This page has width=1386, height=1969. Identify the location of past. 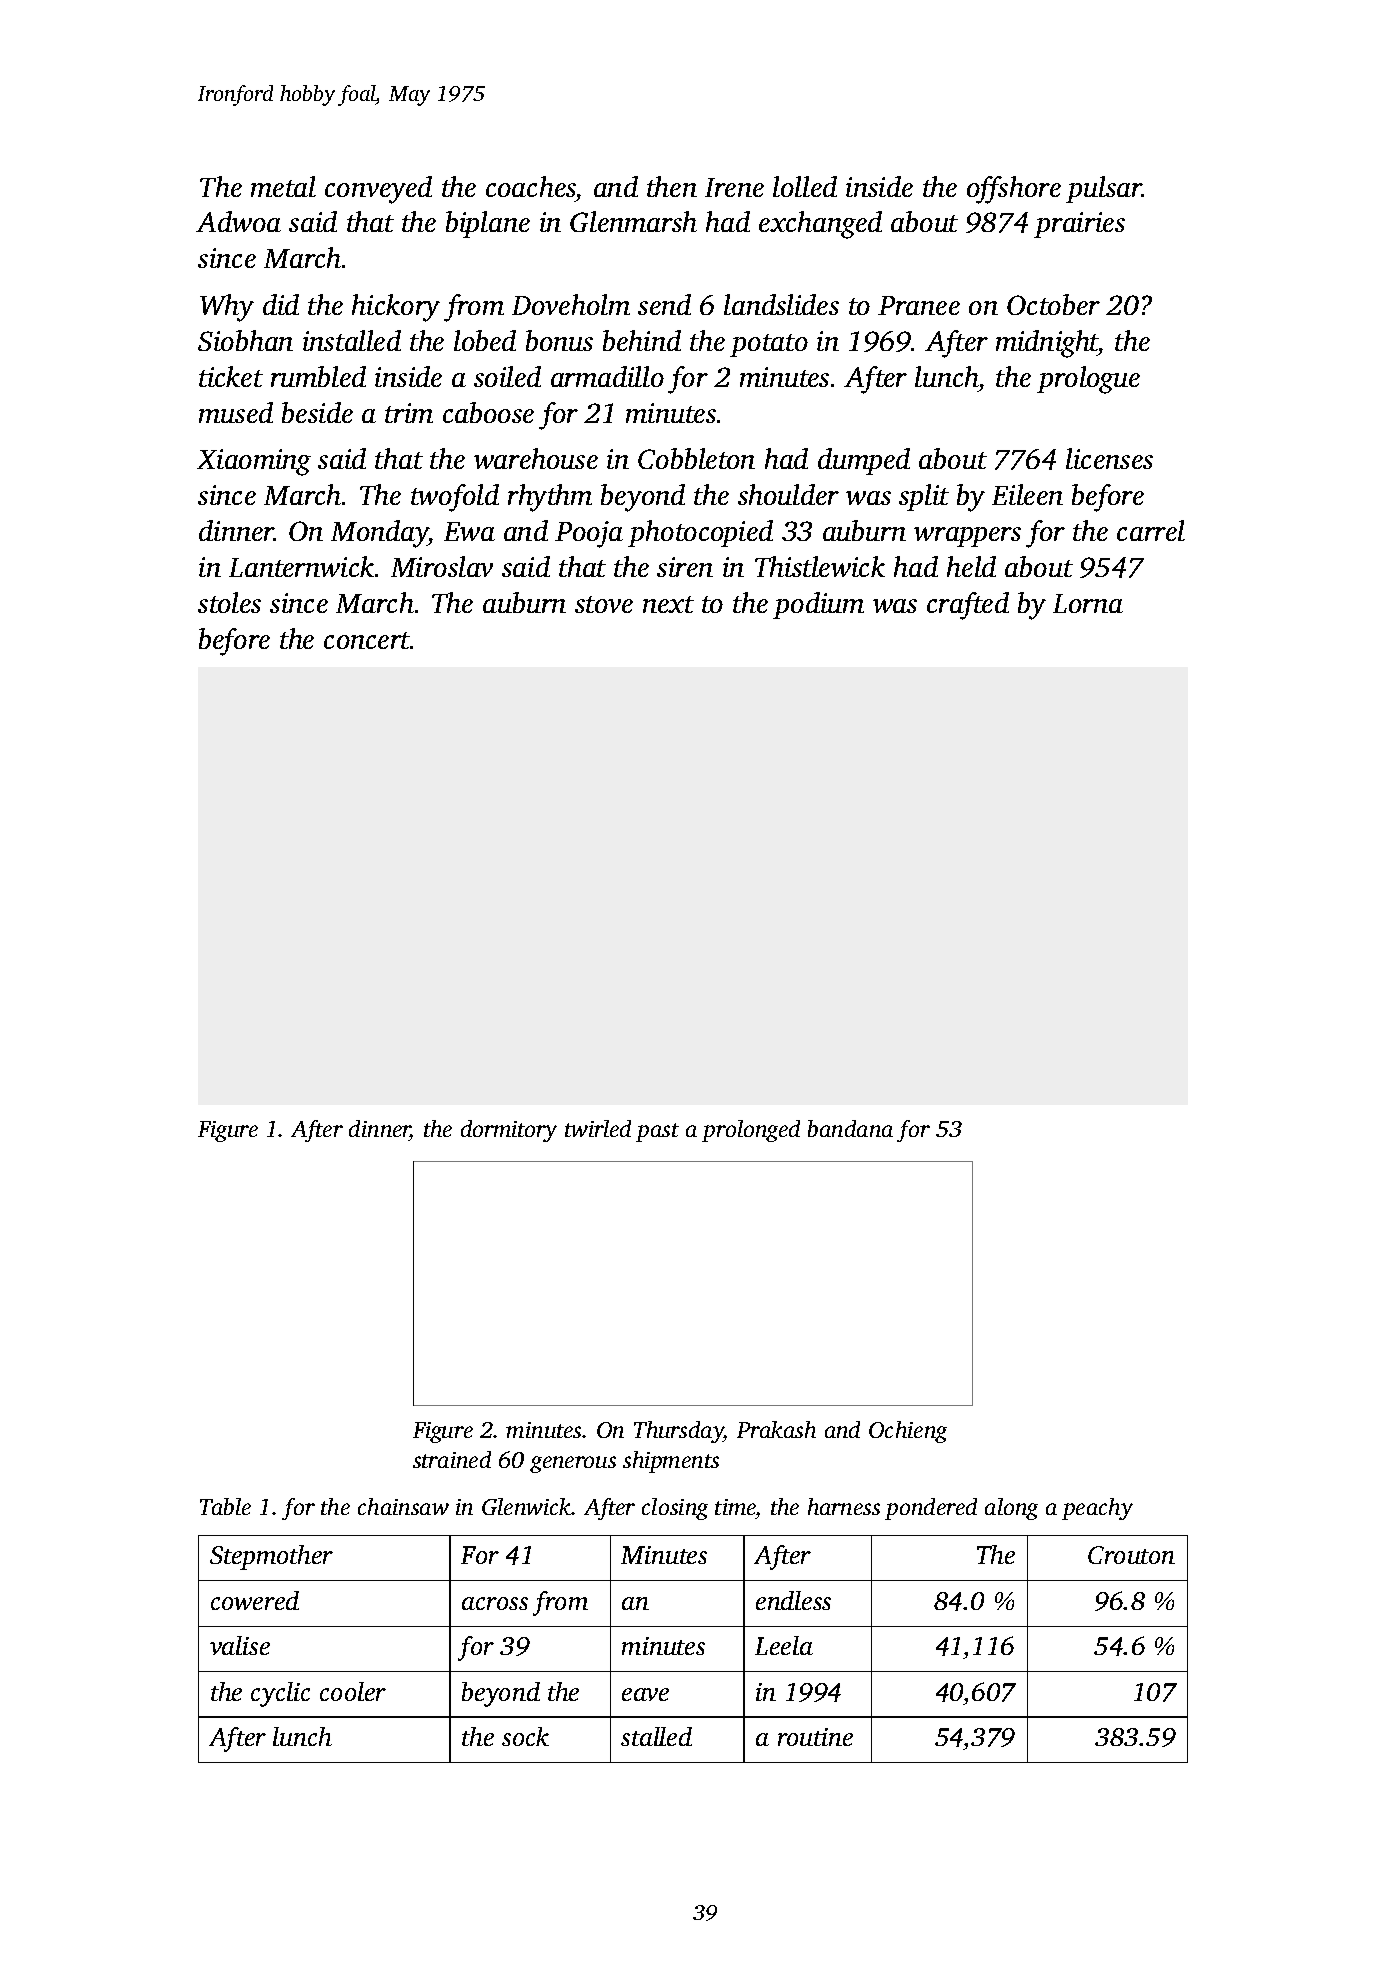
(657, 1132).
